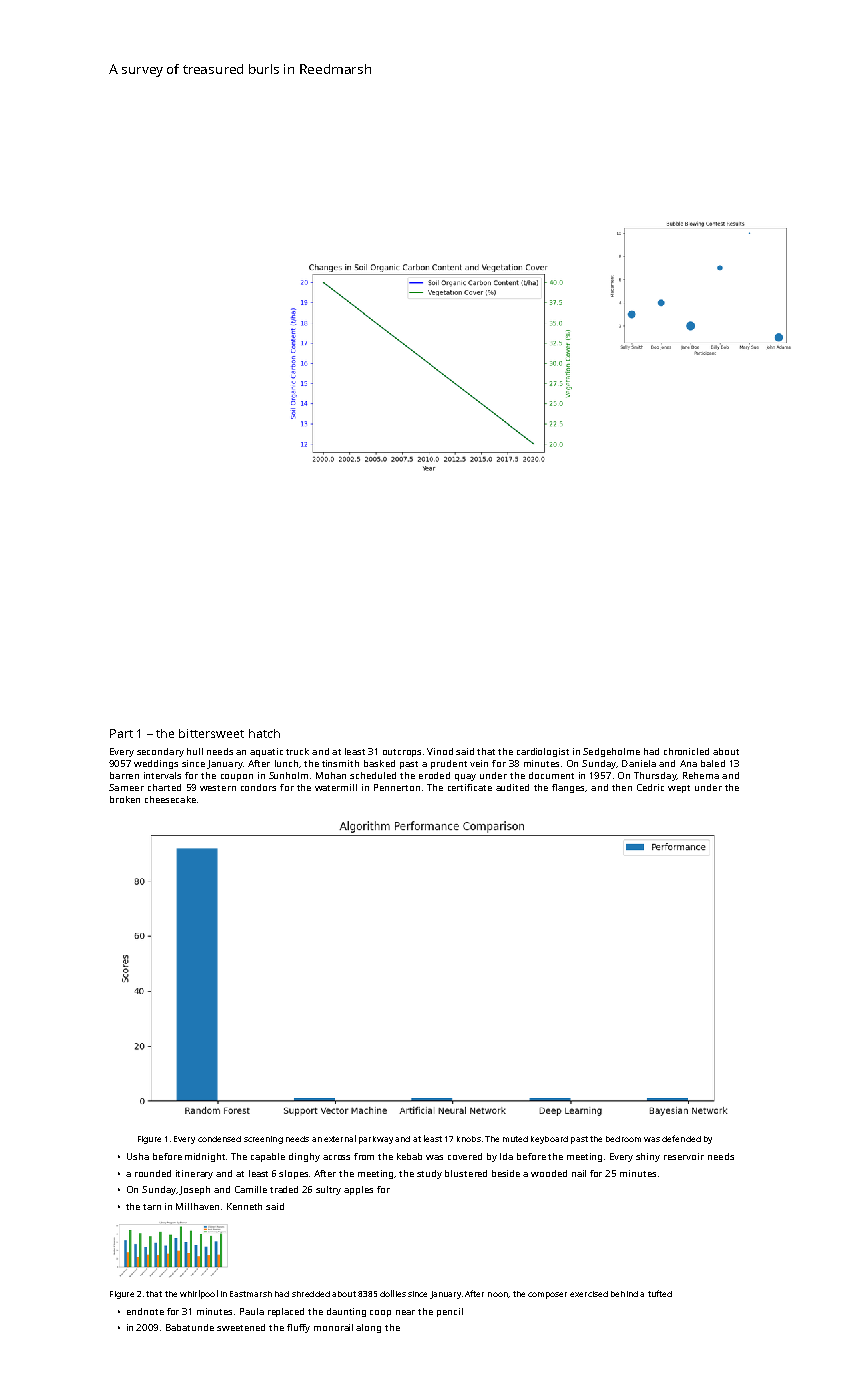  I want to click on certificate, so click(470, 787).
